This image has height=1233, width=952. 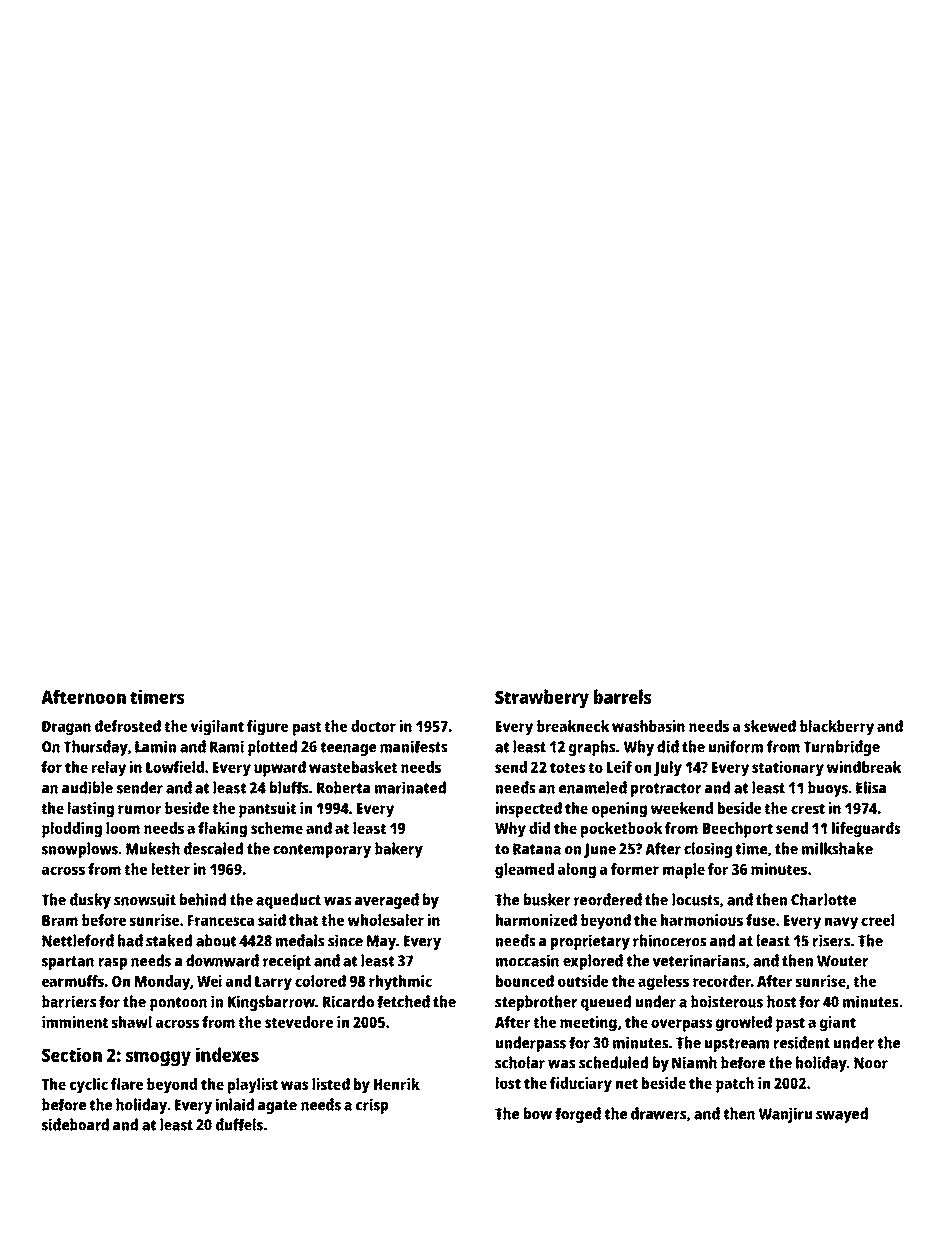 I want to click on duffels, so click(x=239, y=1124).
